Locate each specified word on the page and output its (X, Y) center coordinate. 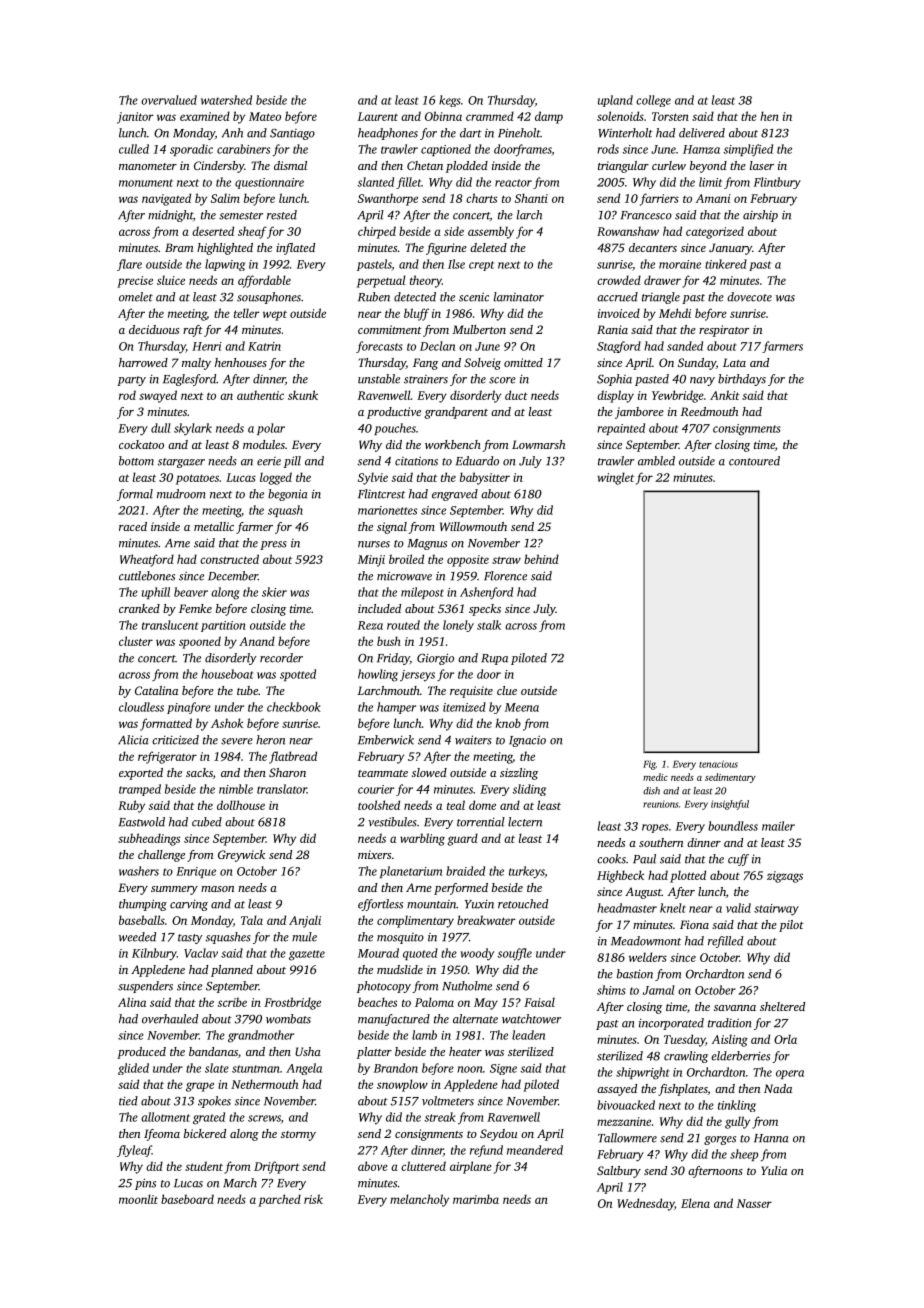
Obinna (443, 116)
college (653, 101)
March (240, 1183)
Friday (393, 659)
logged (276, 478)
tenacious (718, 764)
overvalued (169, 100)
